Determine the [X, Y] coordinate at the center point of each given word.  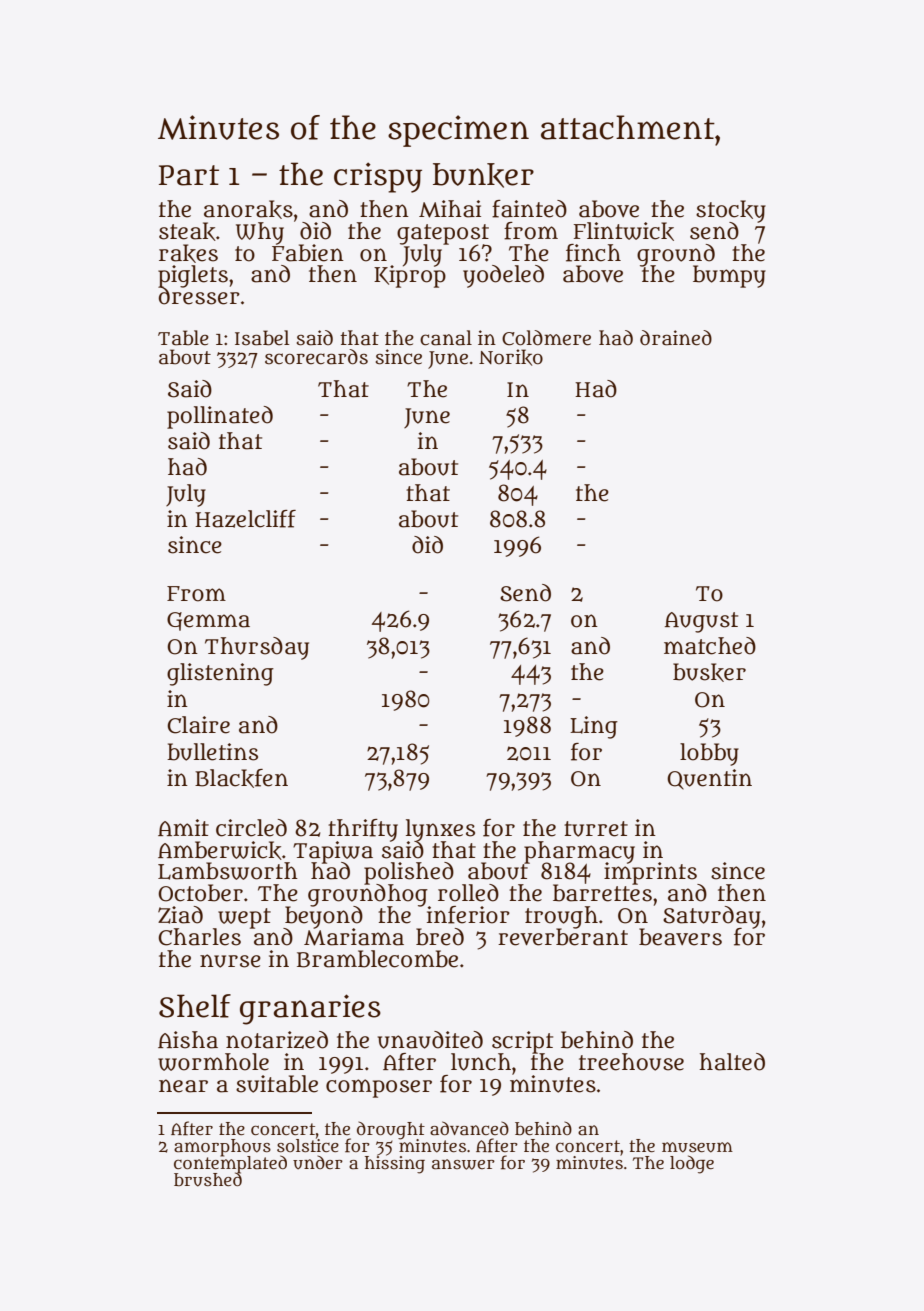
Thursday [257, 648]
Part [189, 175]
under [318, 1162]
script [522, 1042]
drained [676, 338]
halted [732, 1062]
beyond [324, 917]
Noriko [511, 357]
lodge [692, 1164]
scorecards [316, 357]
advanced [469, 1128]
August [701, 622]
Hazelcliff [245, 519]
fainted [529, 209]
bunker [483, 175]
